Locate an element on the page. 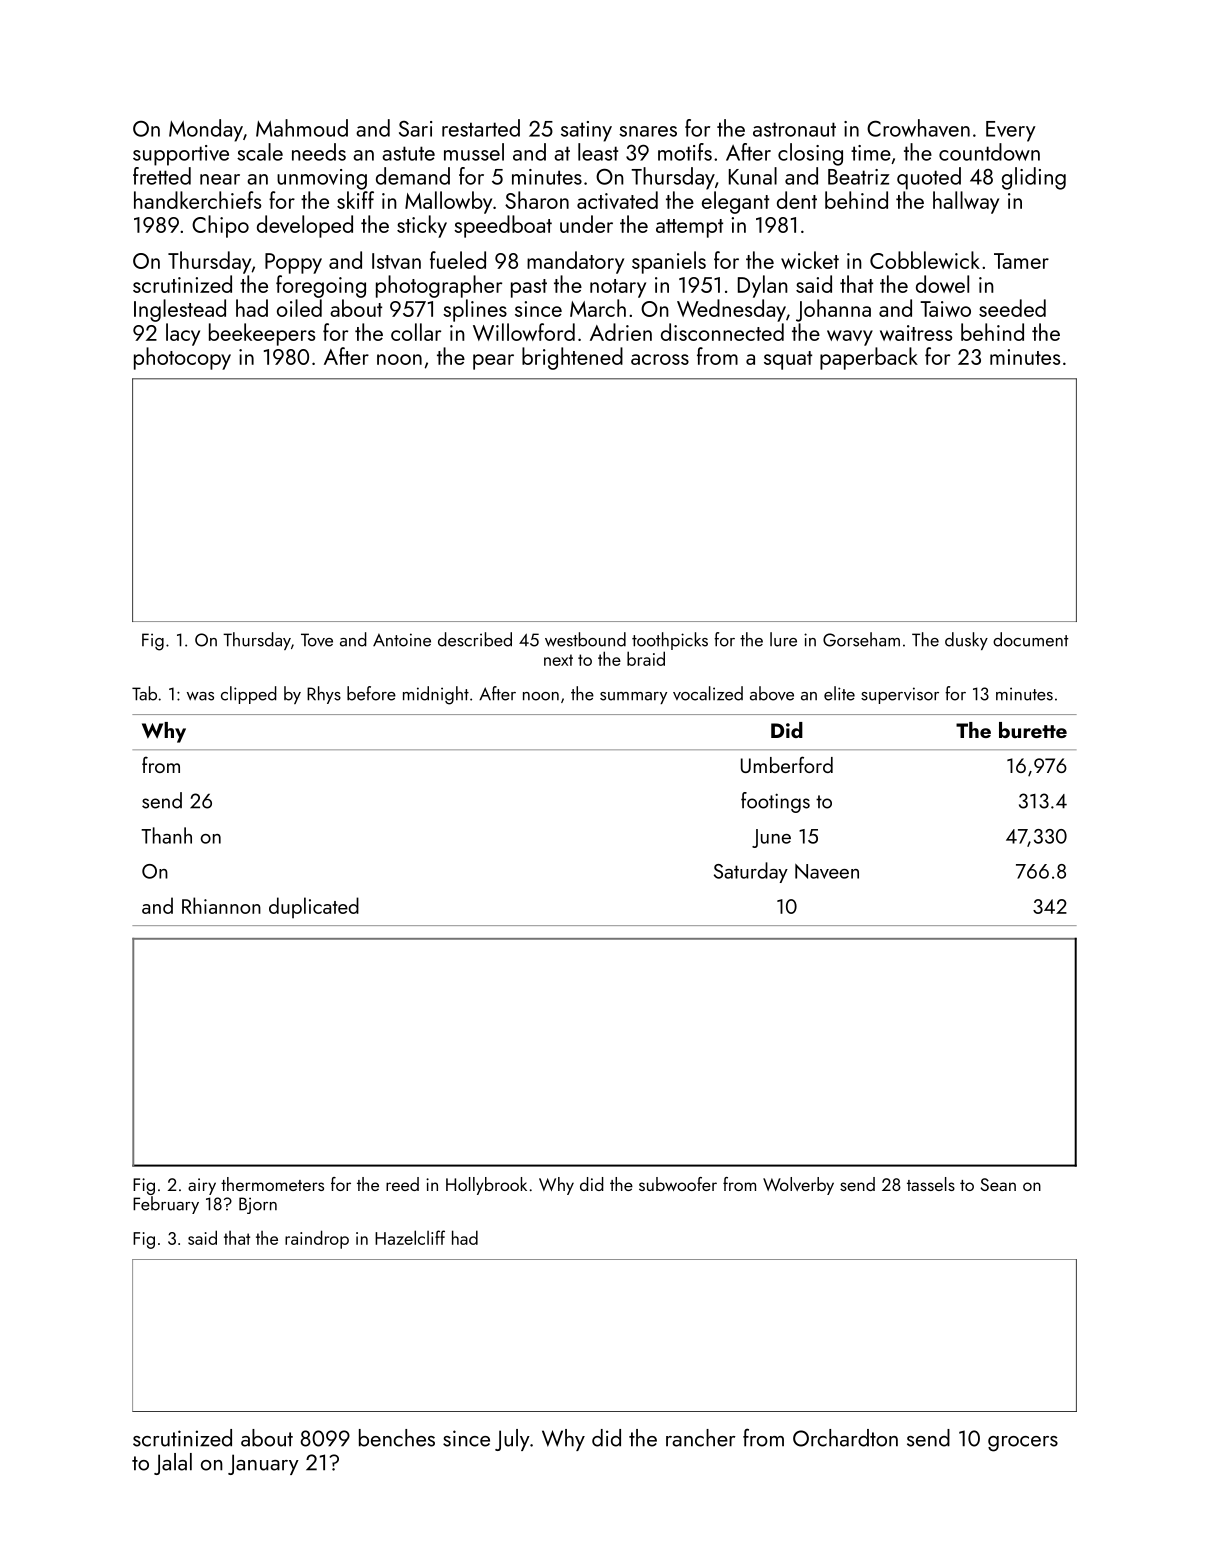  toothpicks is located at coordinates (670, 641).
